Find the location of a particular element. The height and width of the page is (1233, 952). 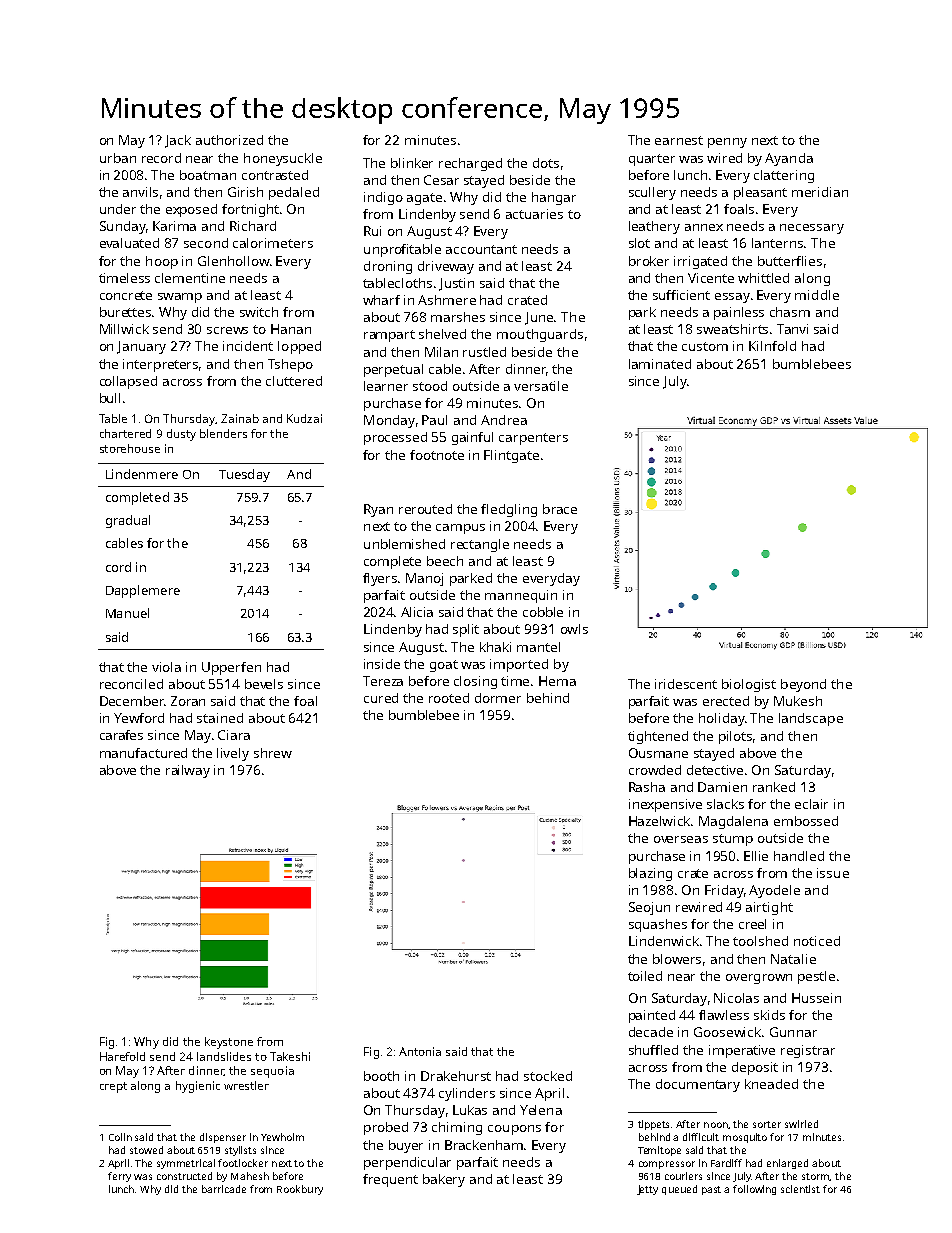

gradual is located at coordinates (128, 521).
